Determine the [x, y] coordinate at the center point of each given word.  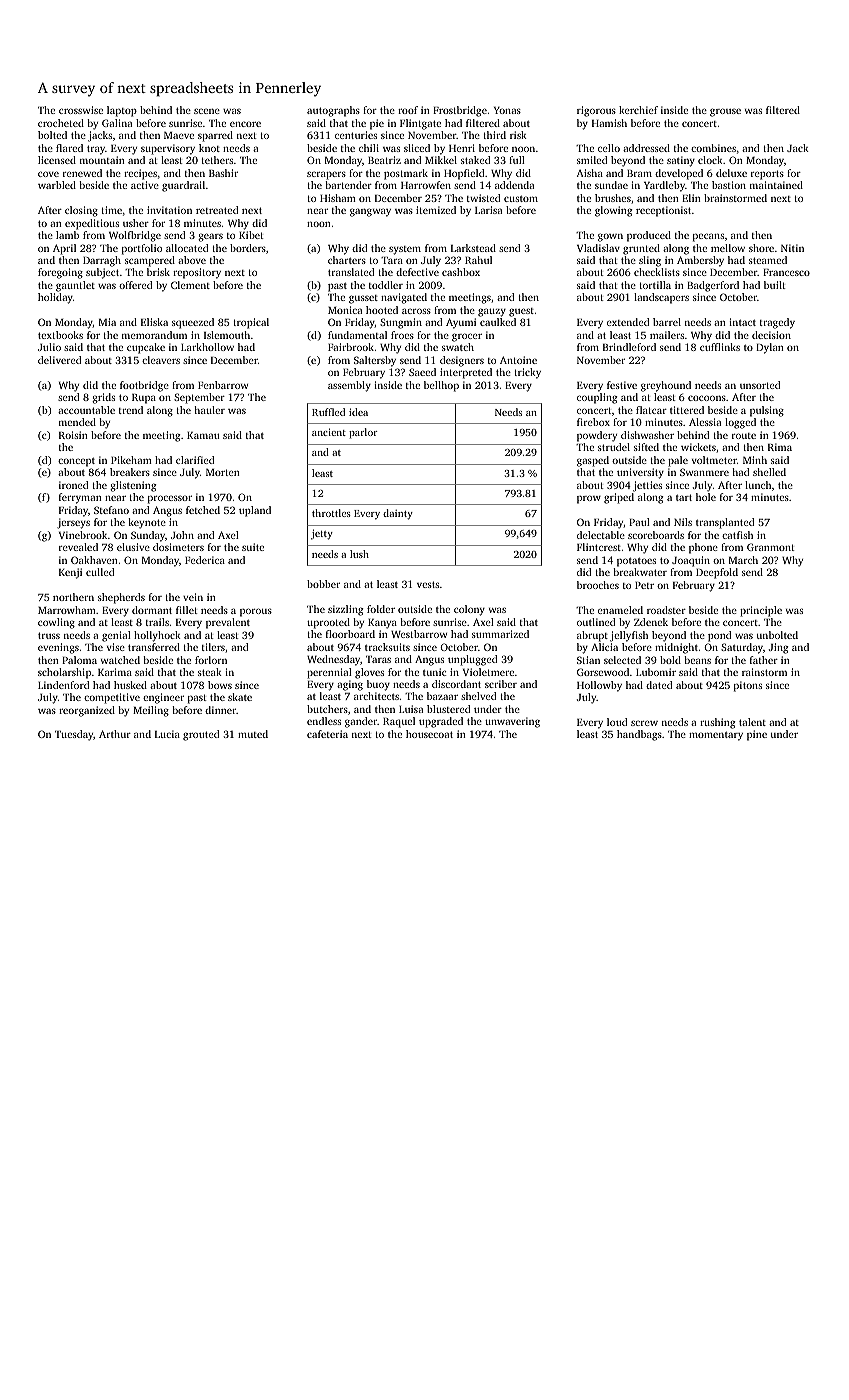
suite [253, 547]
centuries [356, 135]
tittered [687, 410]
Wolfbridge [135, 236]
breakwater [640, 572]
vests [428, 584]
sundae [611, 185]
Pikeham [131, 460]
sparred [215, 136]
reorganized [87, 711]
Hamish [609, 123]
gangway [370, 212]
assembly [349, 386]
